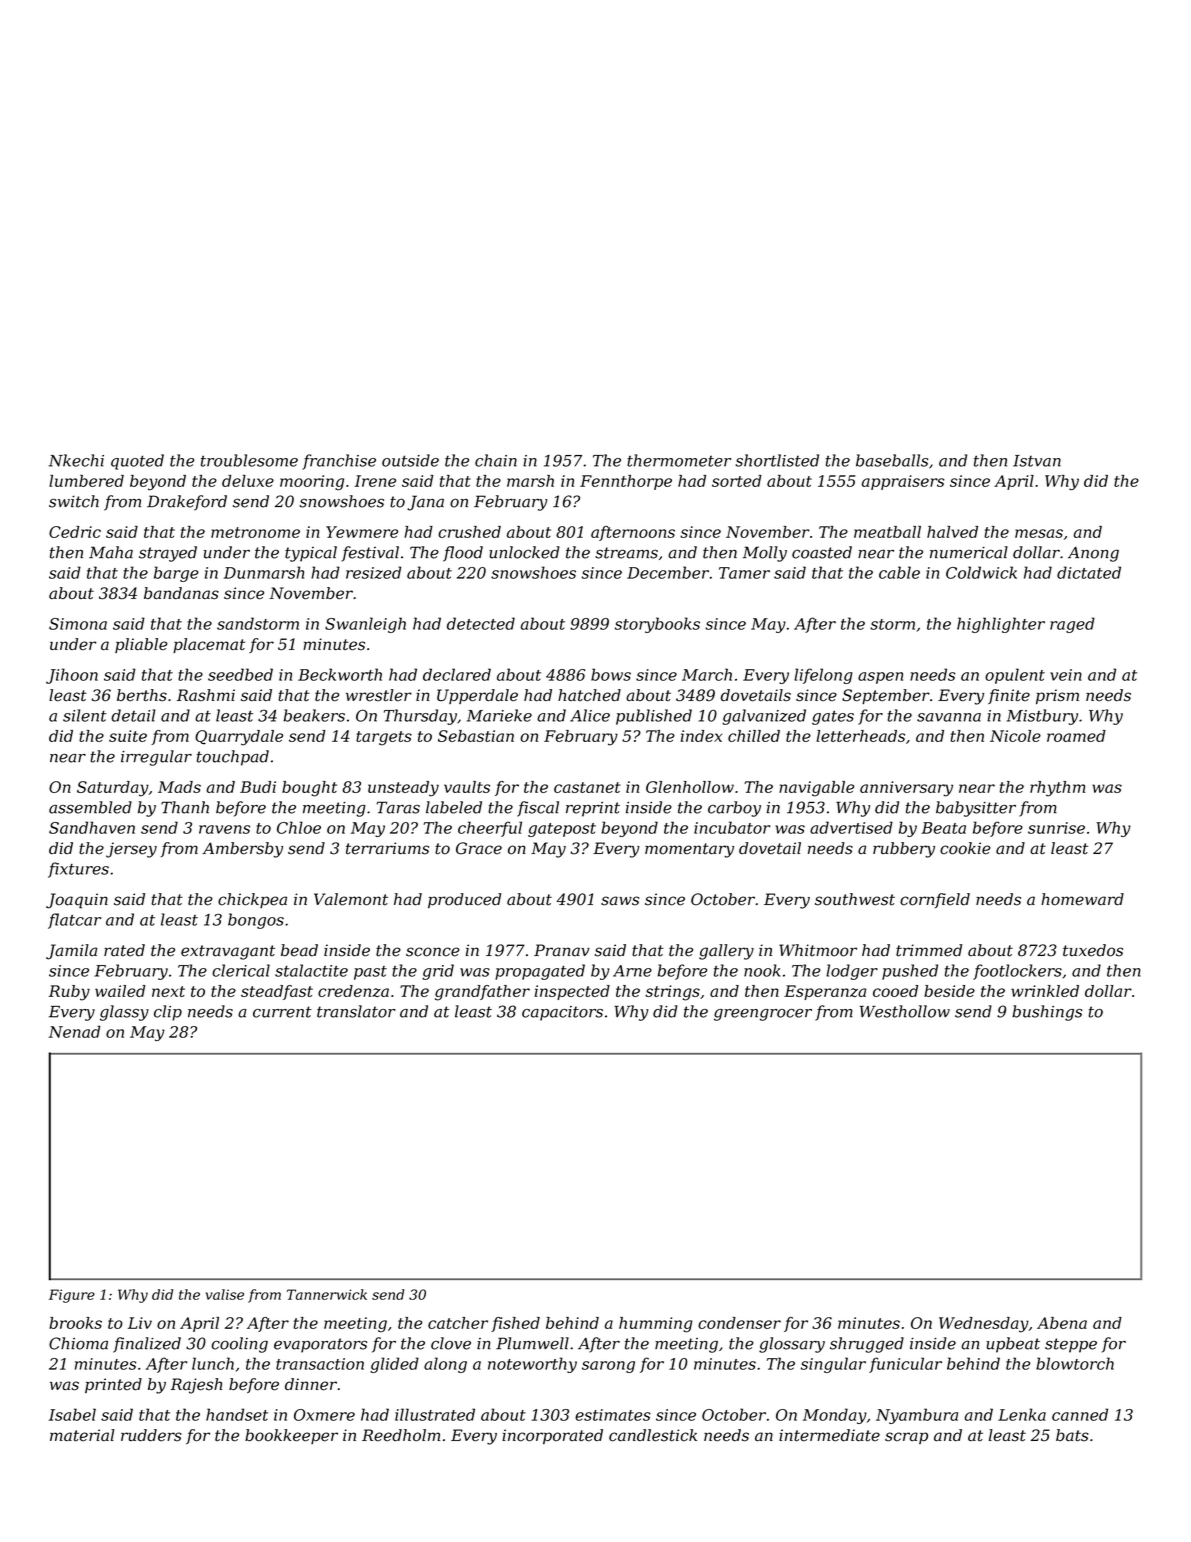 The image size is (1191, 1542). What do you see at coordinates (299, 827) in the image?
I see `Chloe` at bounding box center [299, 827].
